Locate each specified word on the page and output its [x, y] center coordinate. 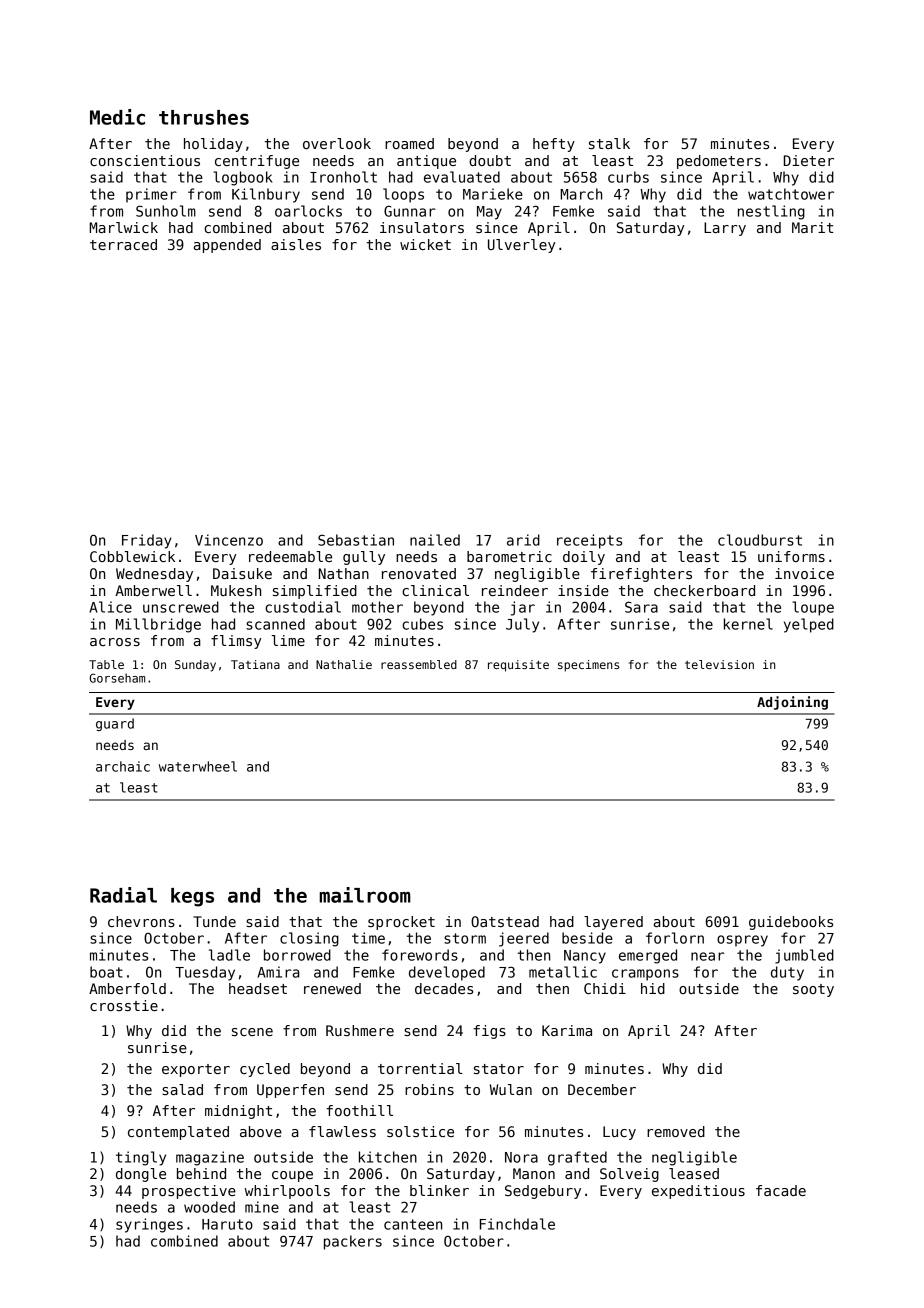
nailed [435, 540]
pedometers [719, 162]
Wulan [511, 1089]
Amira [278, 972]
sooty [813, 990]
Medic [117, 117]
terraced [123, 244]
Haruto [227, 1224]
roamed [409, 143]
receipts [589, 541]
